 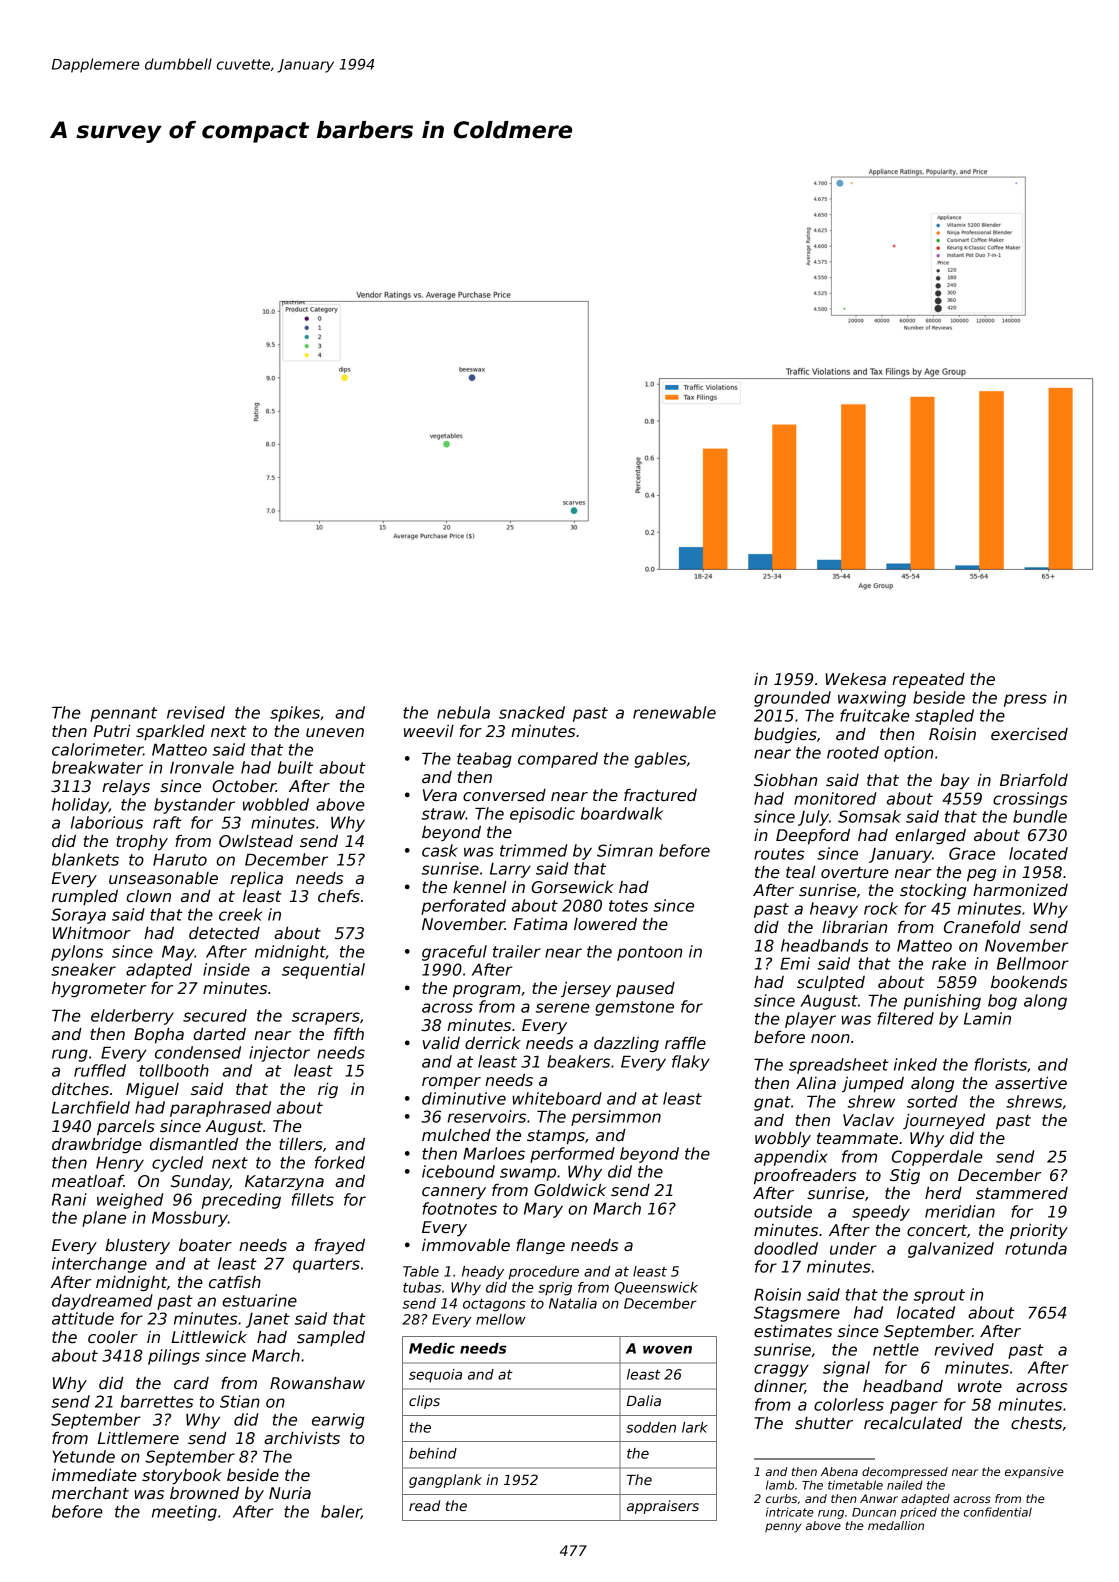 I want to click on condensed, so click(x=198, y=1052).
